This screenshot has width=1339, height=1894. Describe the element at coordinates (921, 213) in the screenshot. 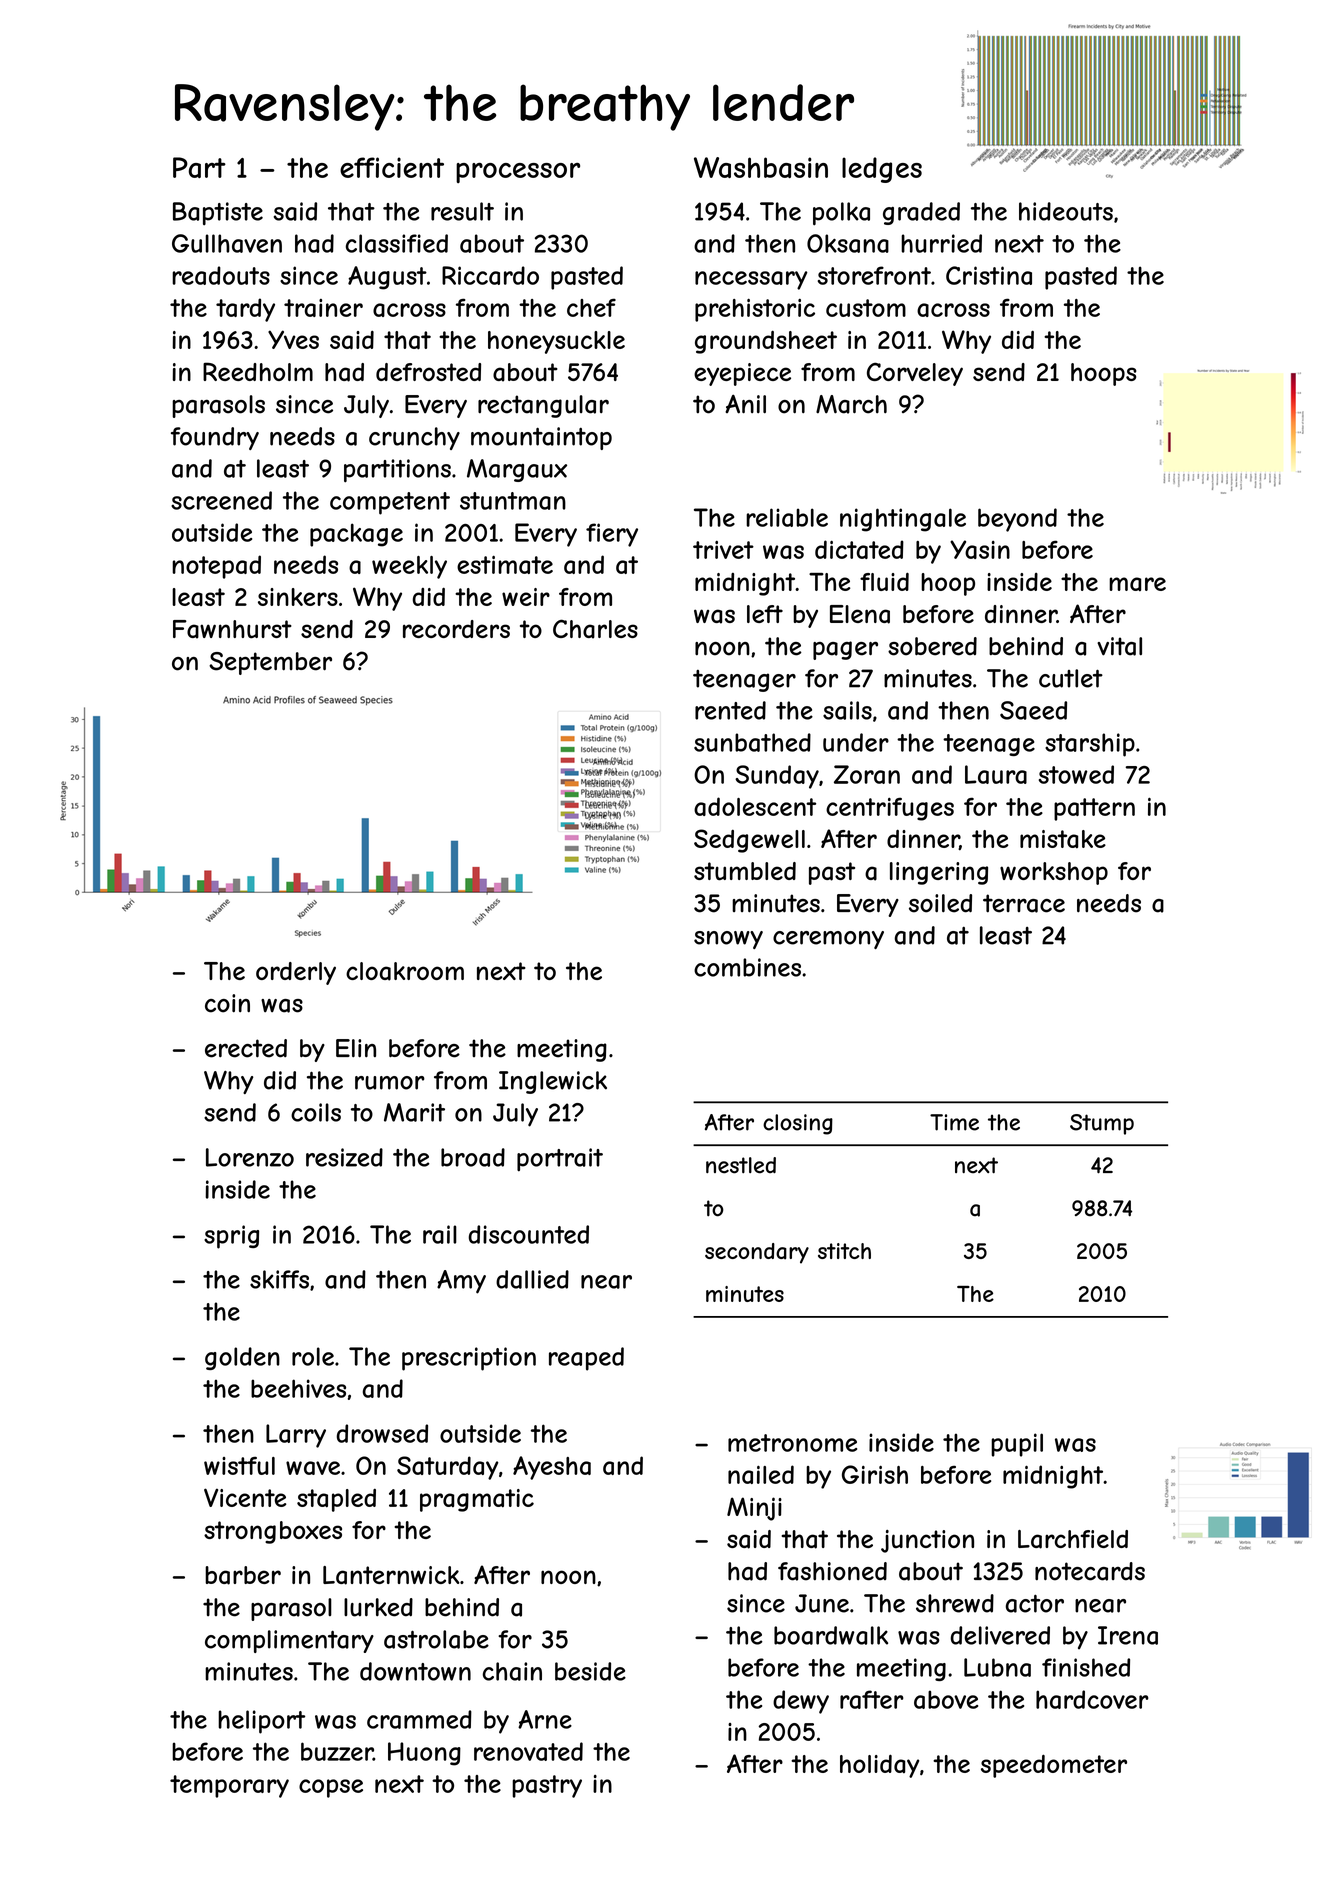

I see `graded` at that location.
